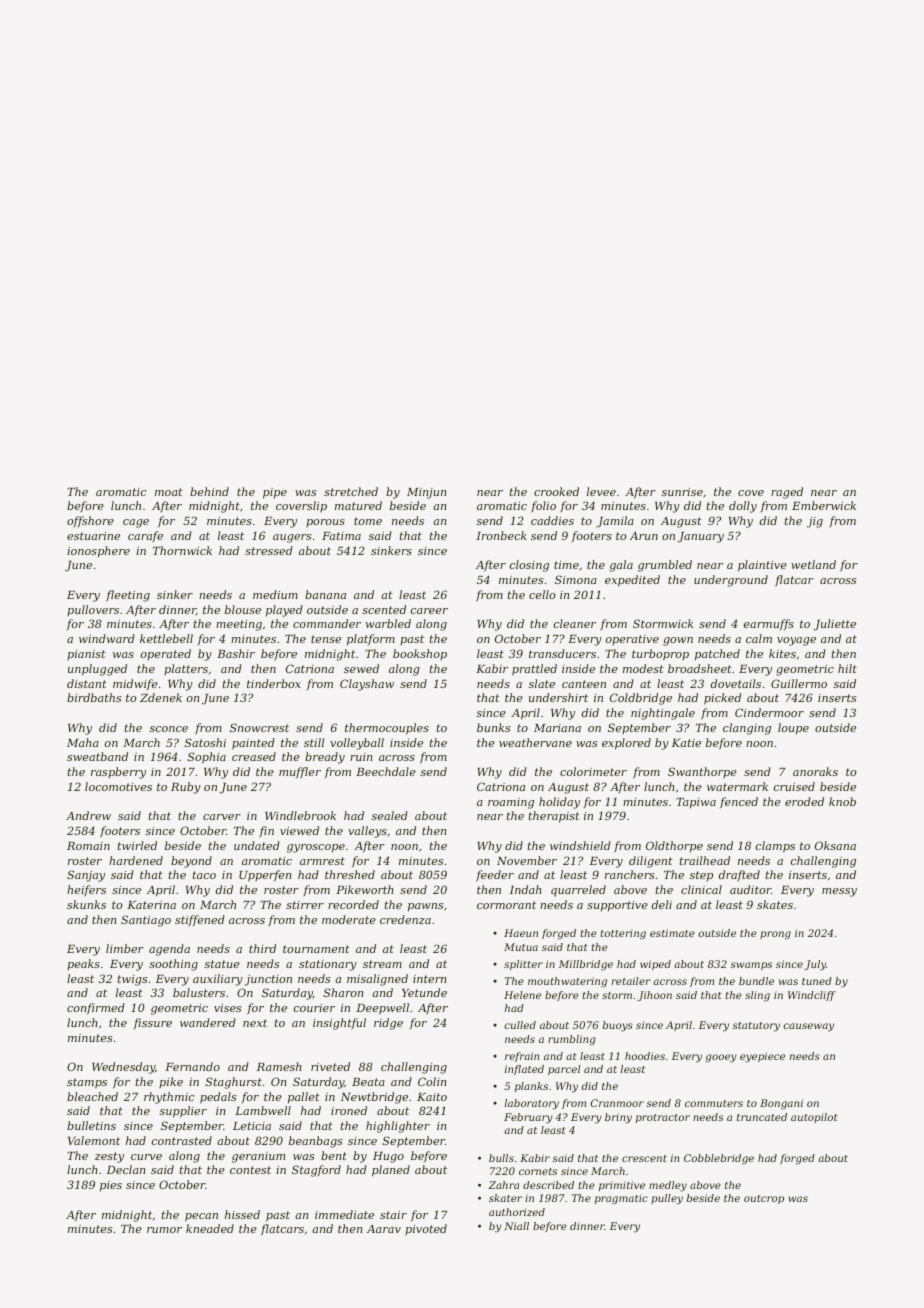 The height and width of the document is (1308, 924). Describe the element at coordinates (654, 996) in the document. I see `Jihoon` at that location.
